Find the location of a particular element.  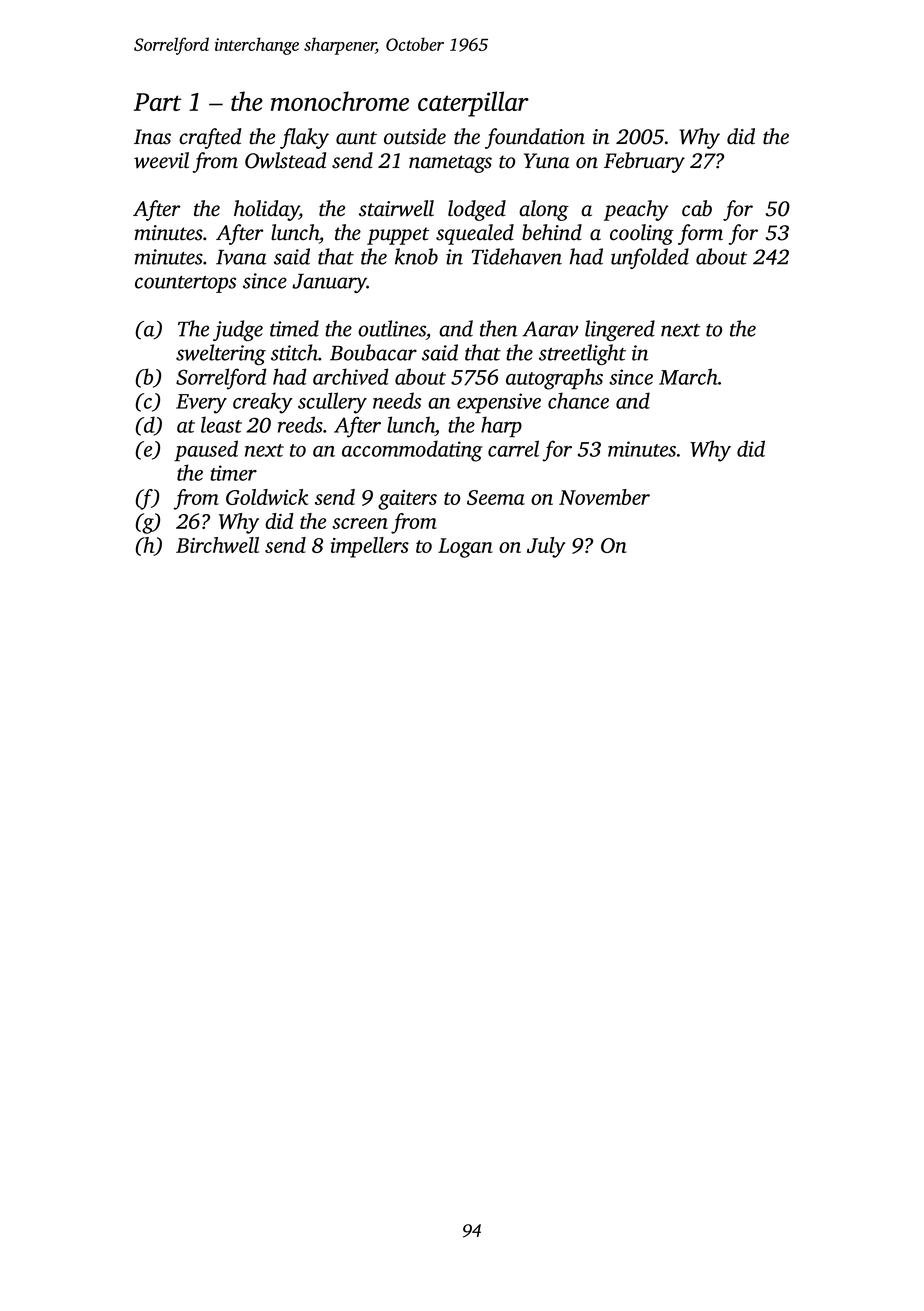

accommodating is located at coordinates (412, 451).
